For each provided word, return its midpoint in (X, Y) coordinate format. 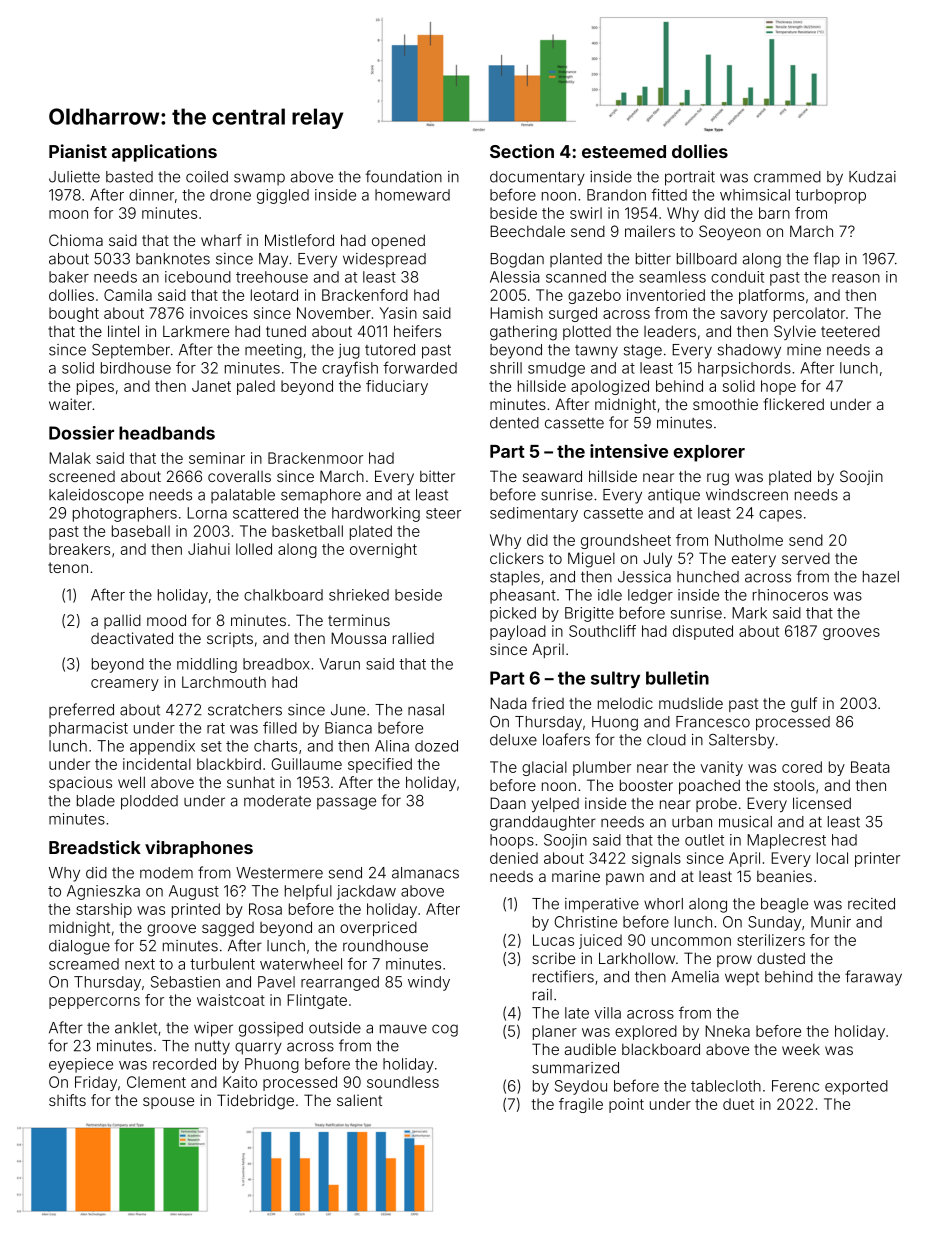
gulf (804, 705)
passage (346, 803)
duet (738, 1104)
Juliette (74, 177)
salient (359, 1100)
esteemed (624, 151)
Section (522, 151)
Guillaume (307, 764)
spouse (168, 1103)
